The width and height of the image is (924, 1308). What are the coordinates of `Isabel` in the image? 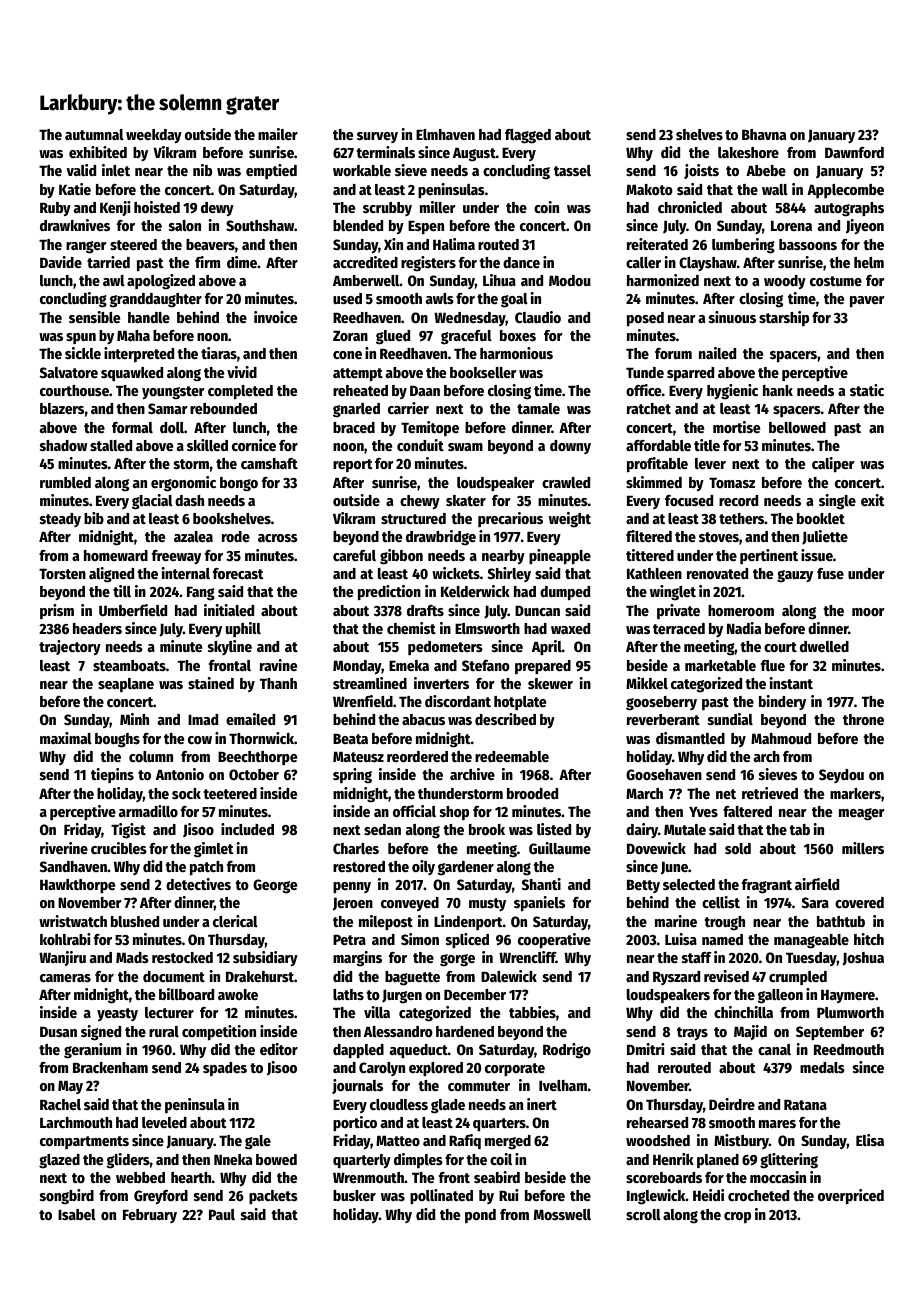 It's located at (77, 1214).
